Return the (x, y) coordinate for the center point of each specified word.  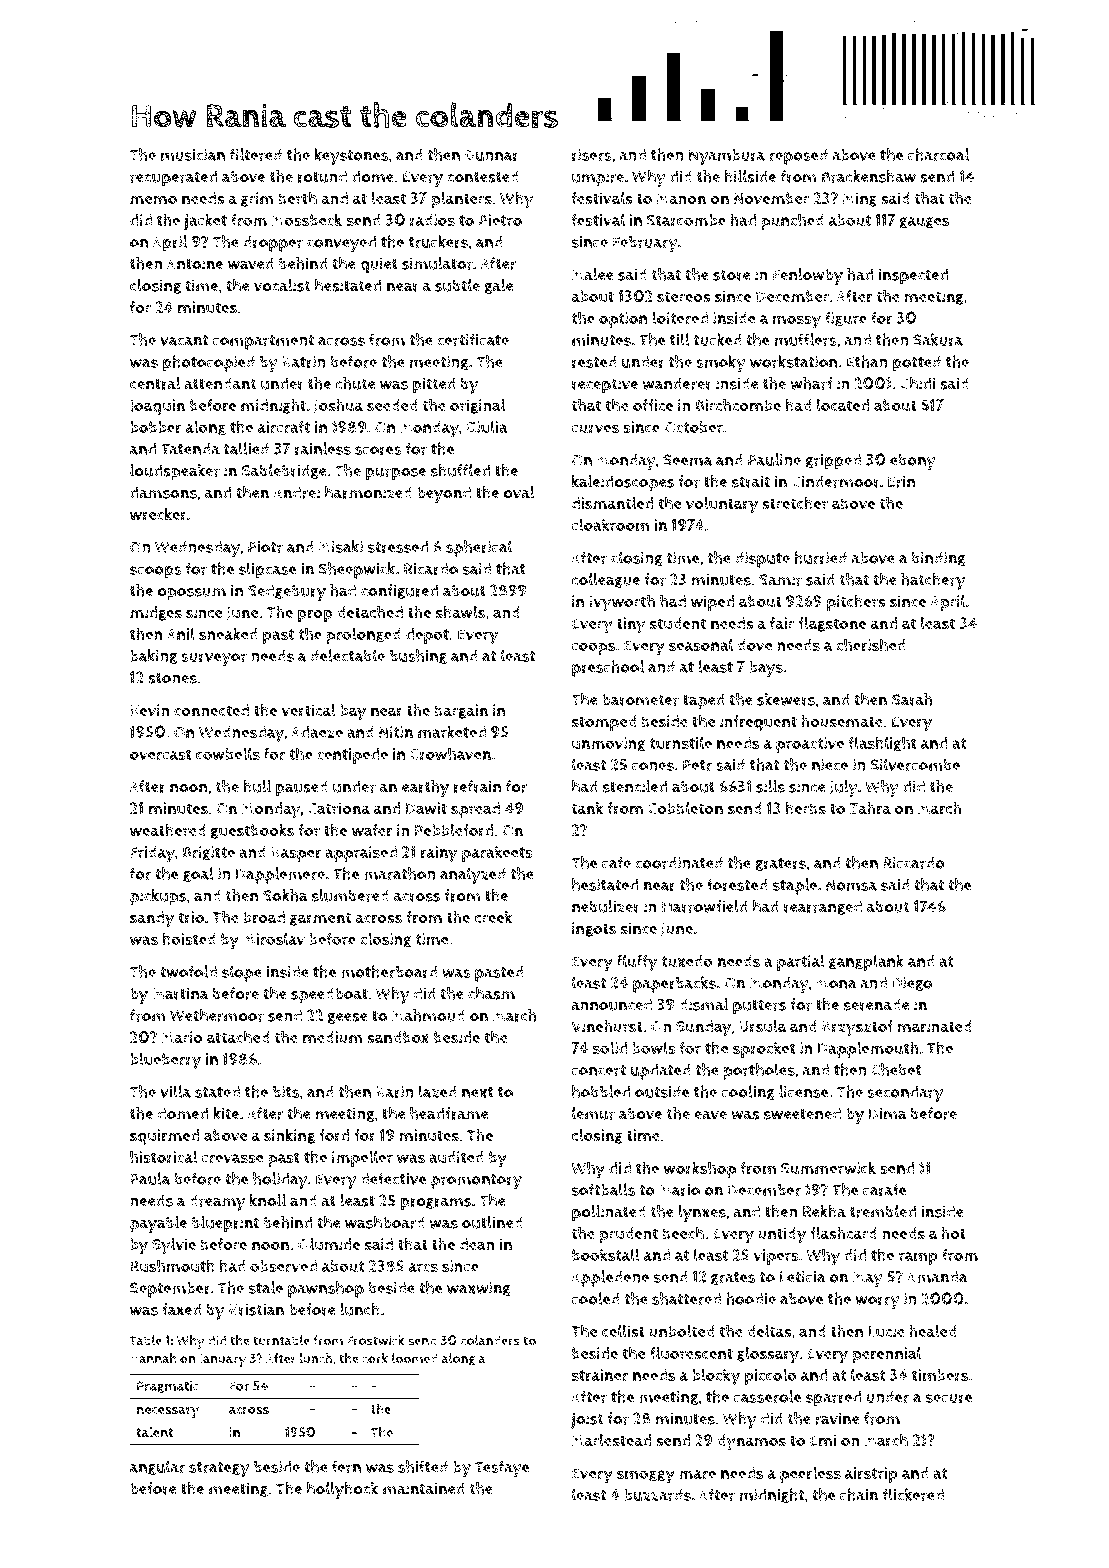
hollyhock (342, 1490)
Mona (836, 983)
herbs (806, 808)
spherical (479, 548)
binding (938, 559)
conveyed (341, 243)
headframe (449, 1113)
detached (370, 612)
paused (302, 788)
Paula (150, 1178)
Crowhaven (450, 754)
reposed (798, 156)
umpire (598, 178)
